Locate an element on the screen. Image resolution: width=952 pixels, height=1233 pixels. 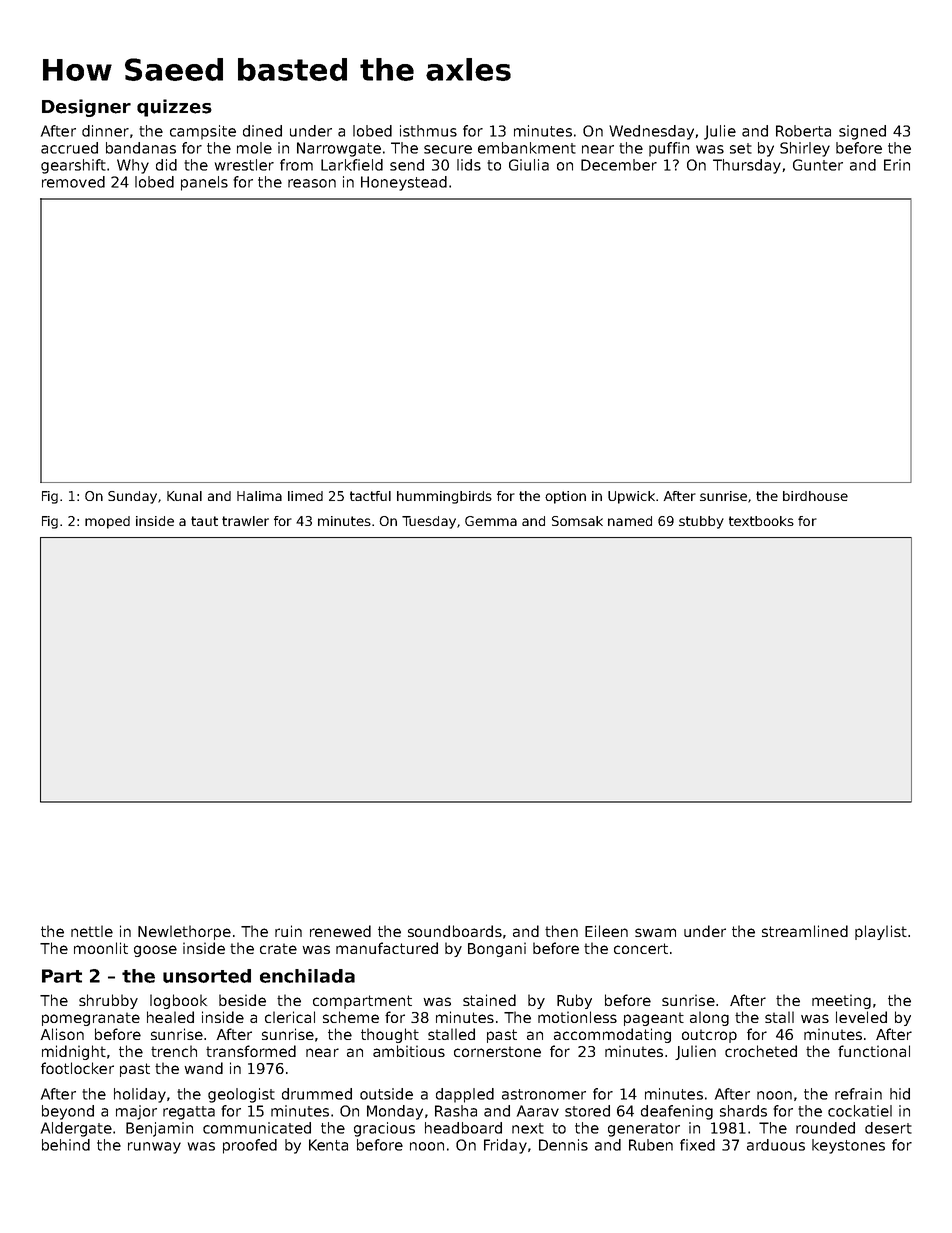
Newlethorpe is located at coordinates (184, 932).
